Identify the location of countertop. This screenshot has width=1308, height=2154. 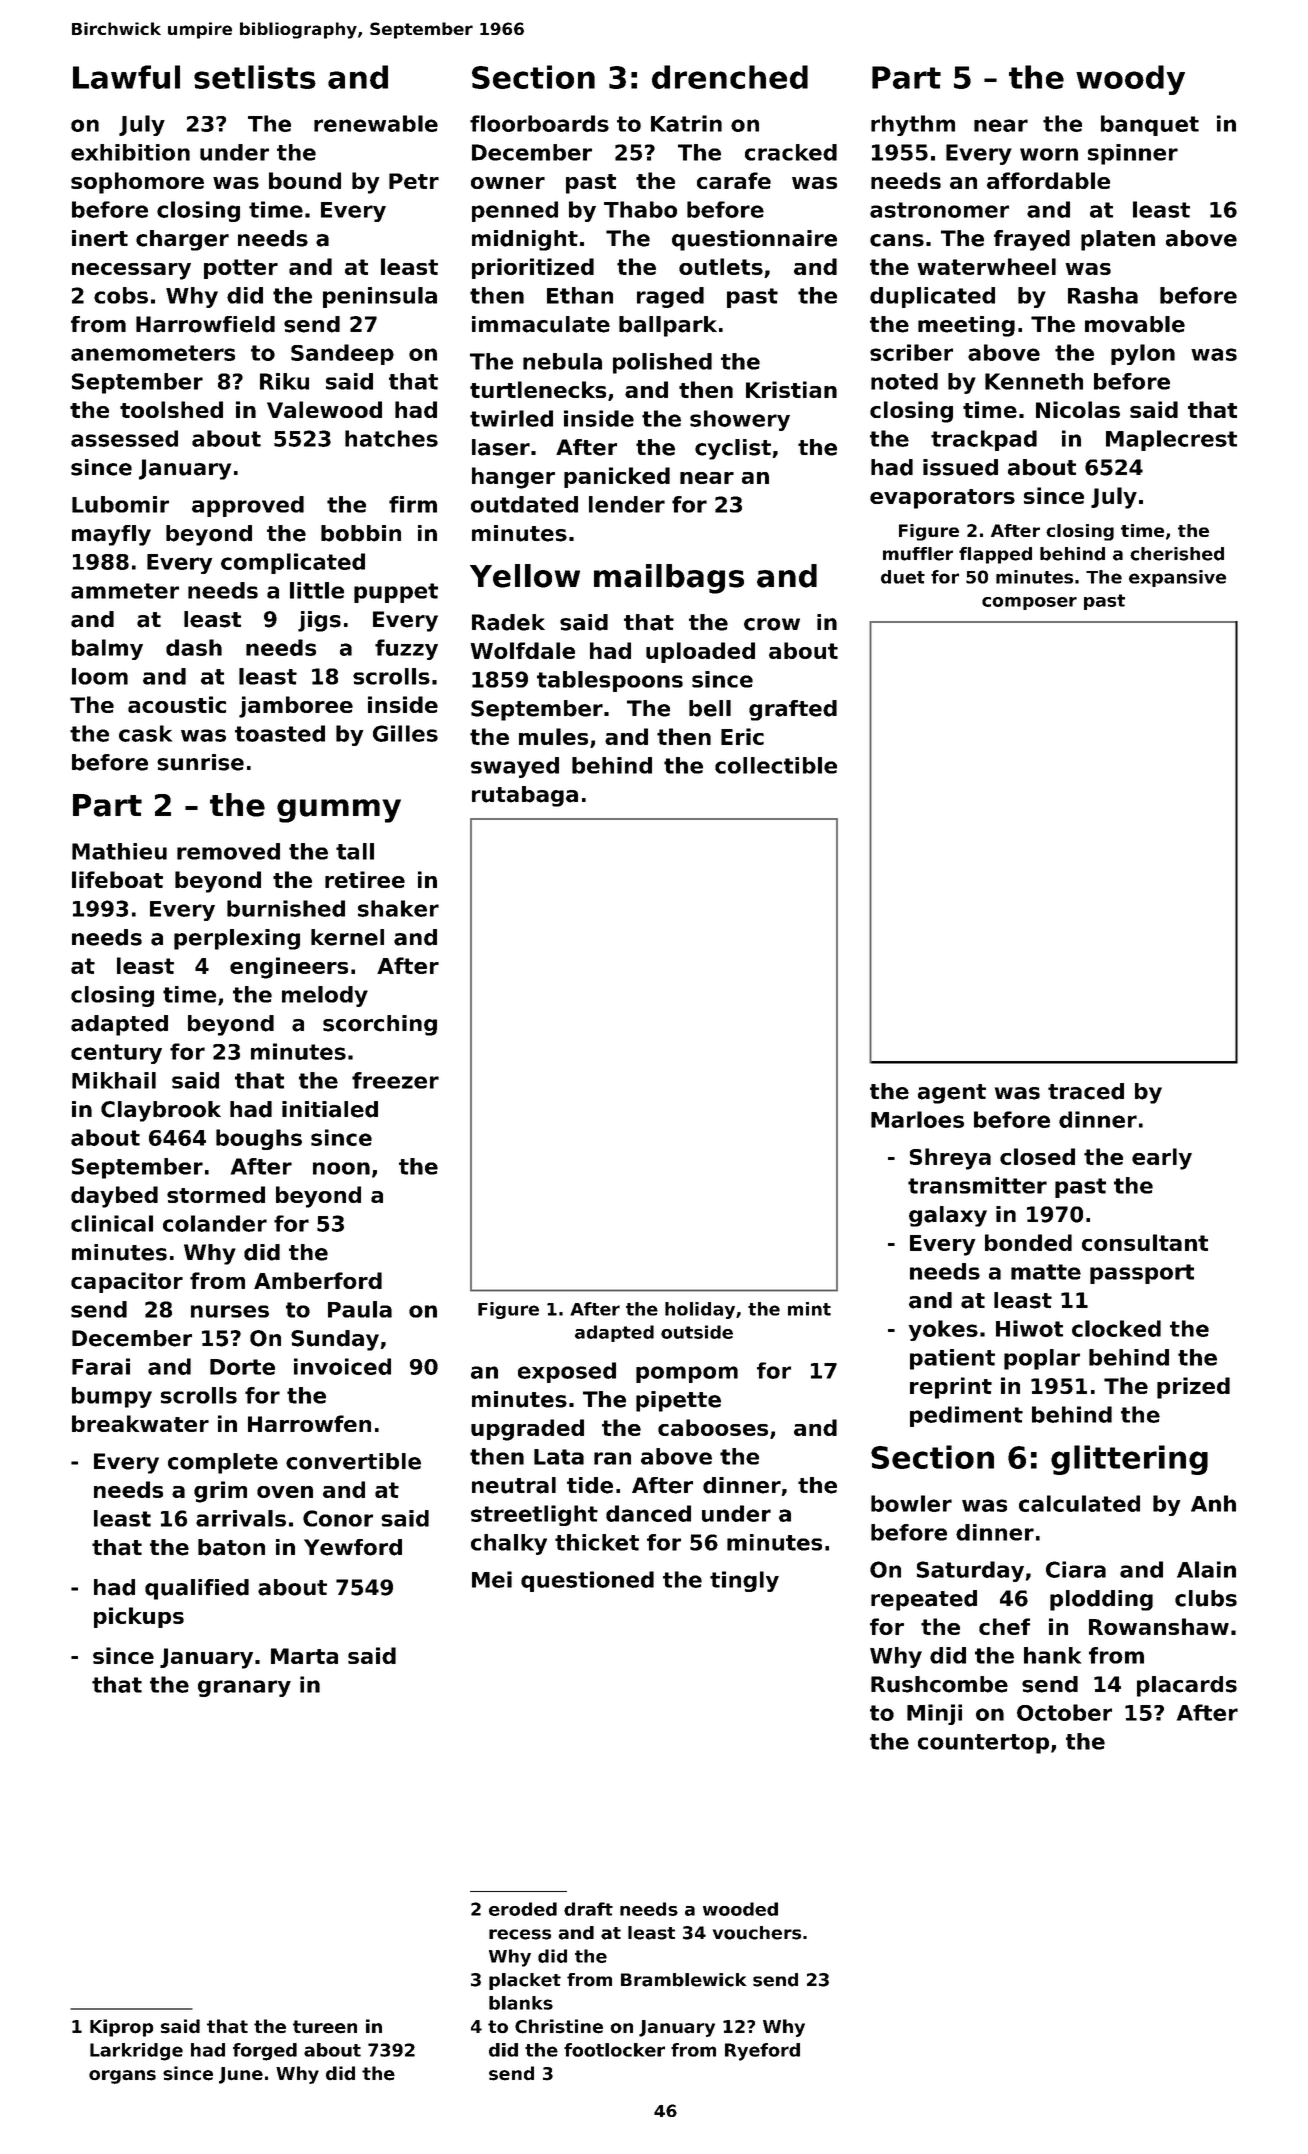
(983, 1744).
